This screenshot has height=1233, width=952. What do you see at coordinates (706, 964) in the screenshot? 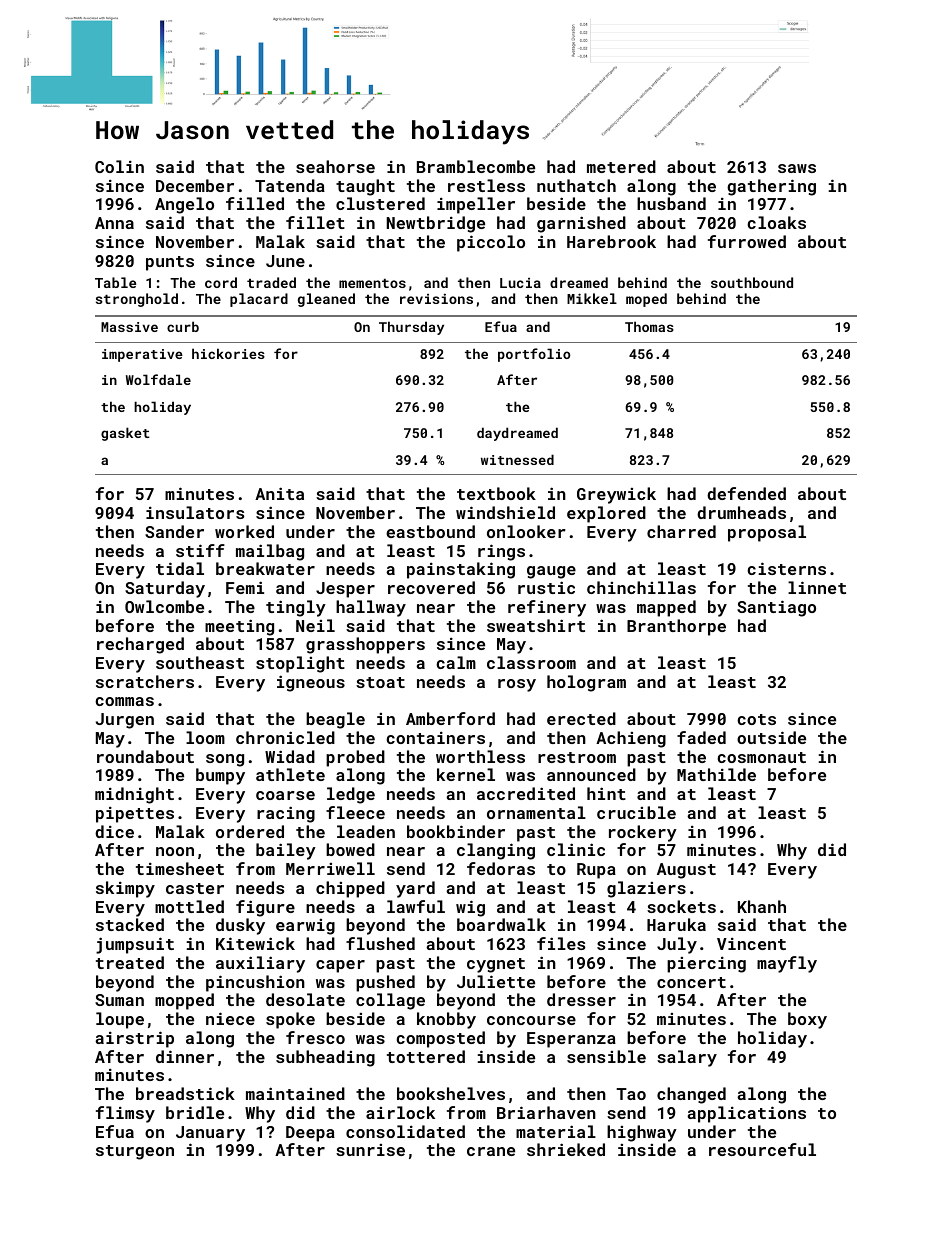
I see `piercing` at bounding box center [706, 964].
